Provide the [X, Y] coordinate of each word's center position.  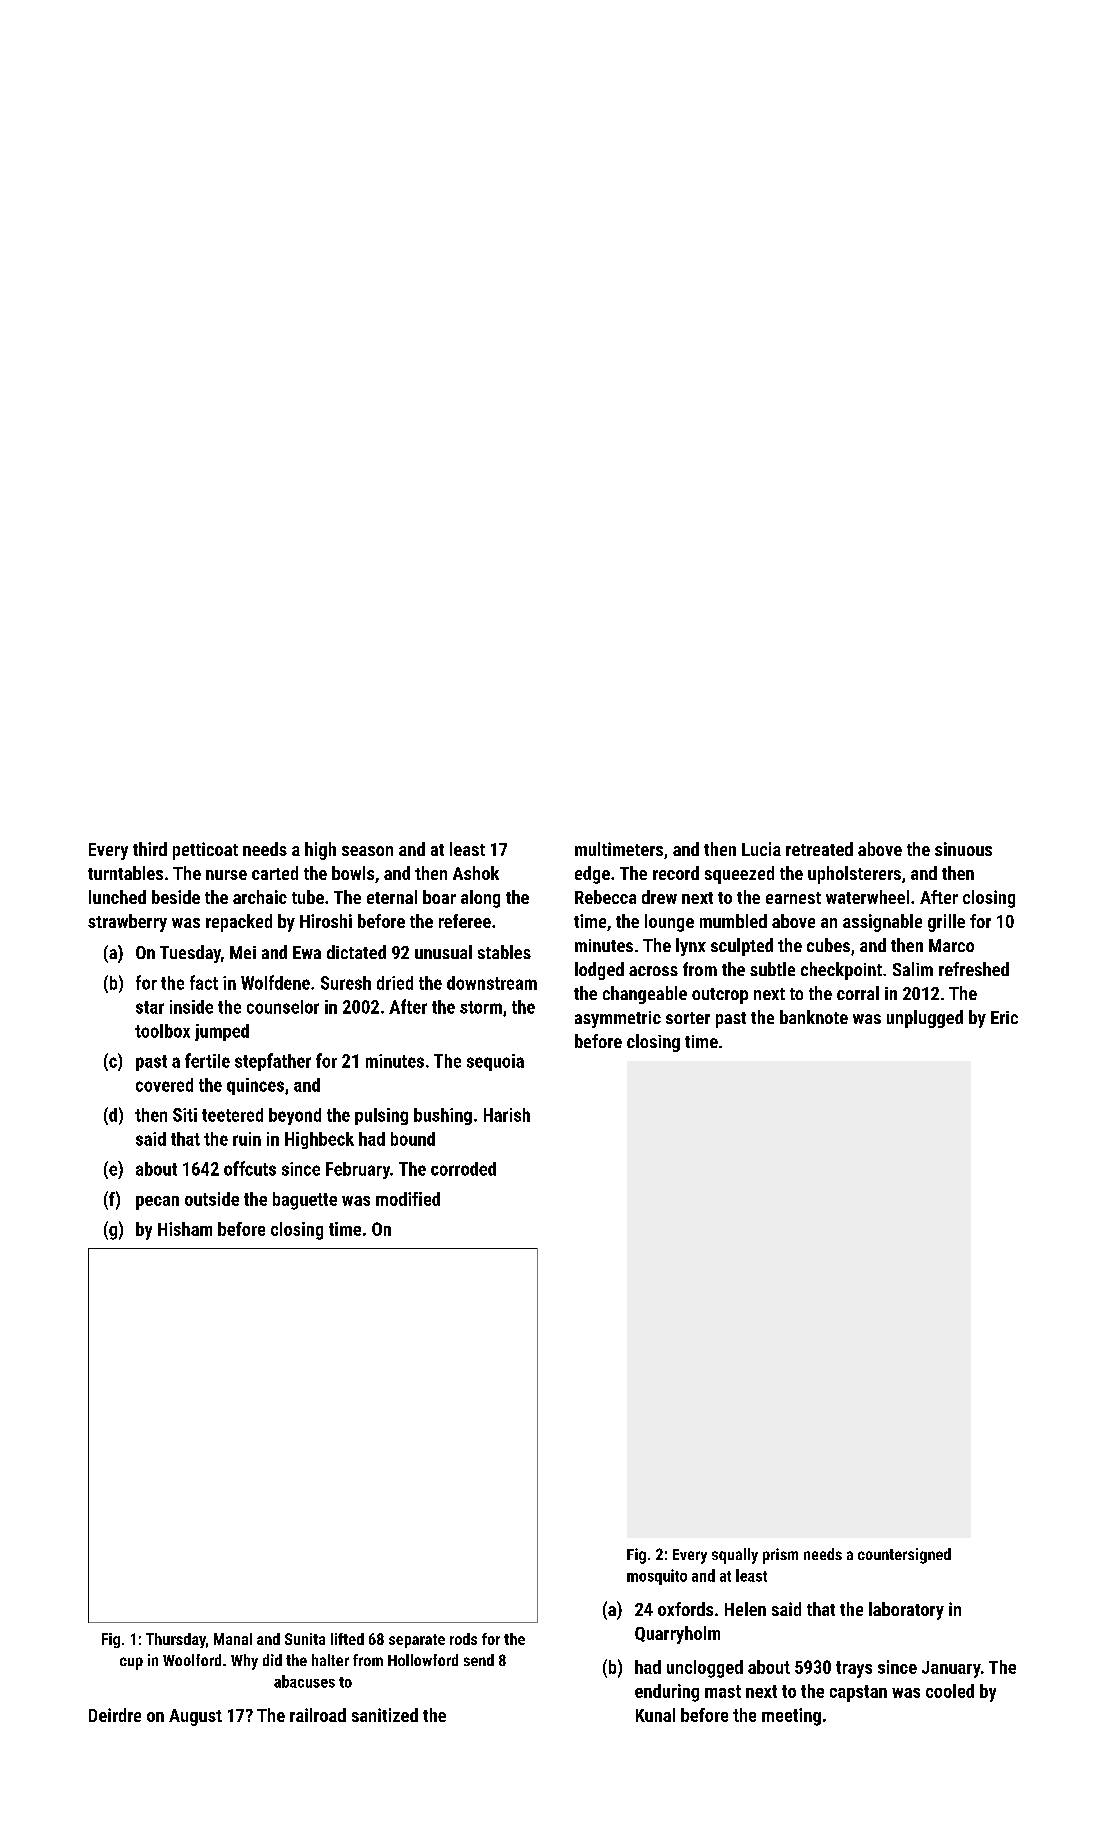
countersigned [904, 1556]
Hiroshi [326, 921]
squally [735, 1556]
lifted [347, 1639]
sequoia [495, 1062]
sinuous [963, 849]
